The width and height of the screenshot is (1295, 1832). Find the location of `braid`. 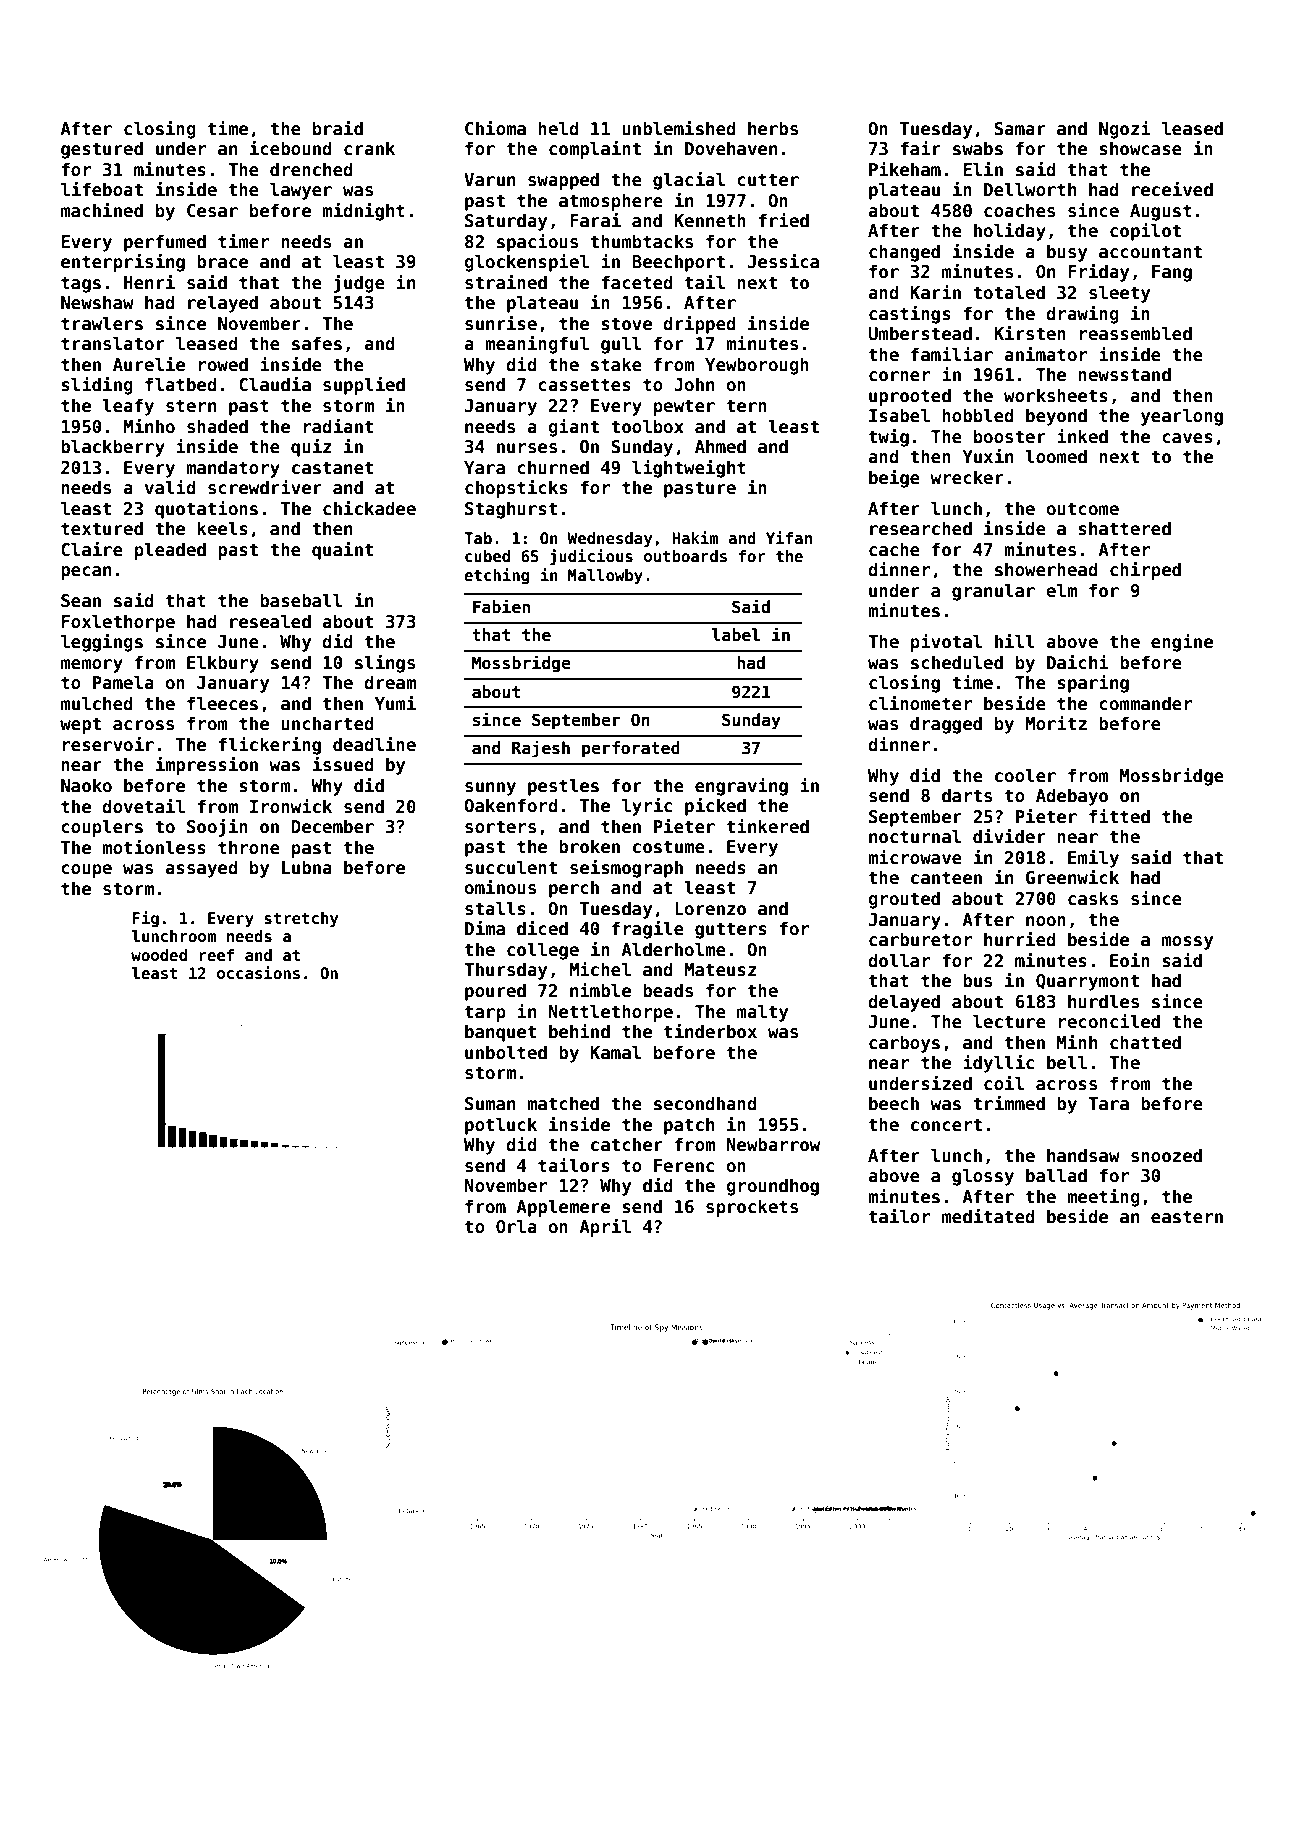

braid is located at coordinates (338, 128).
